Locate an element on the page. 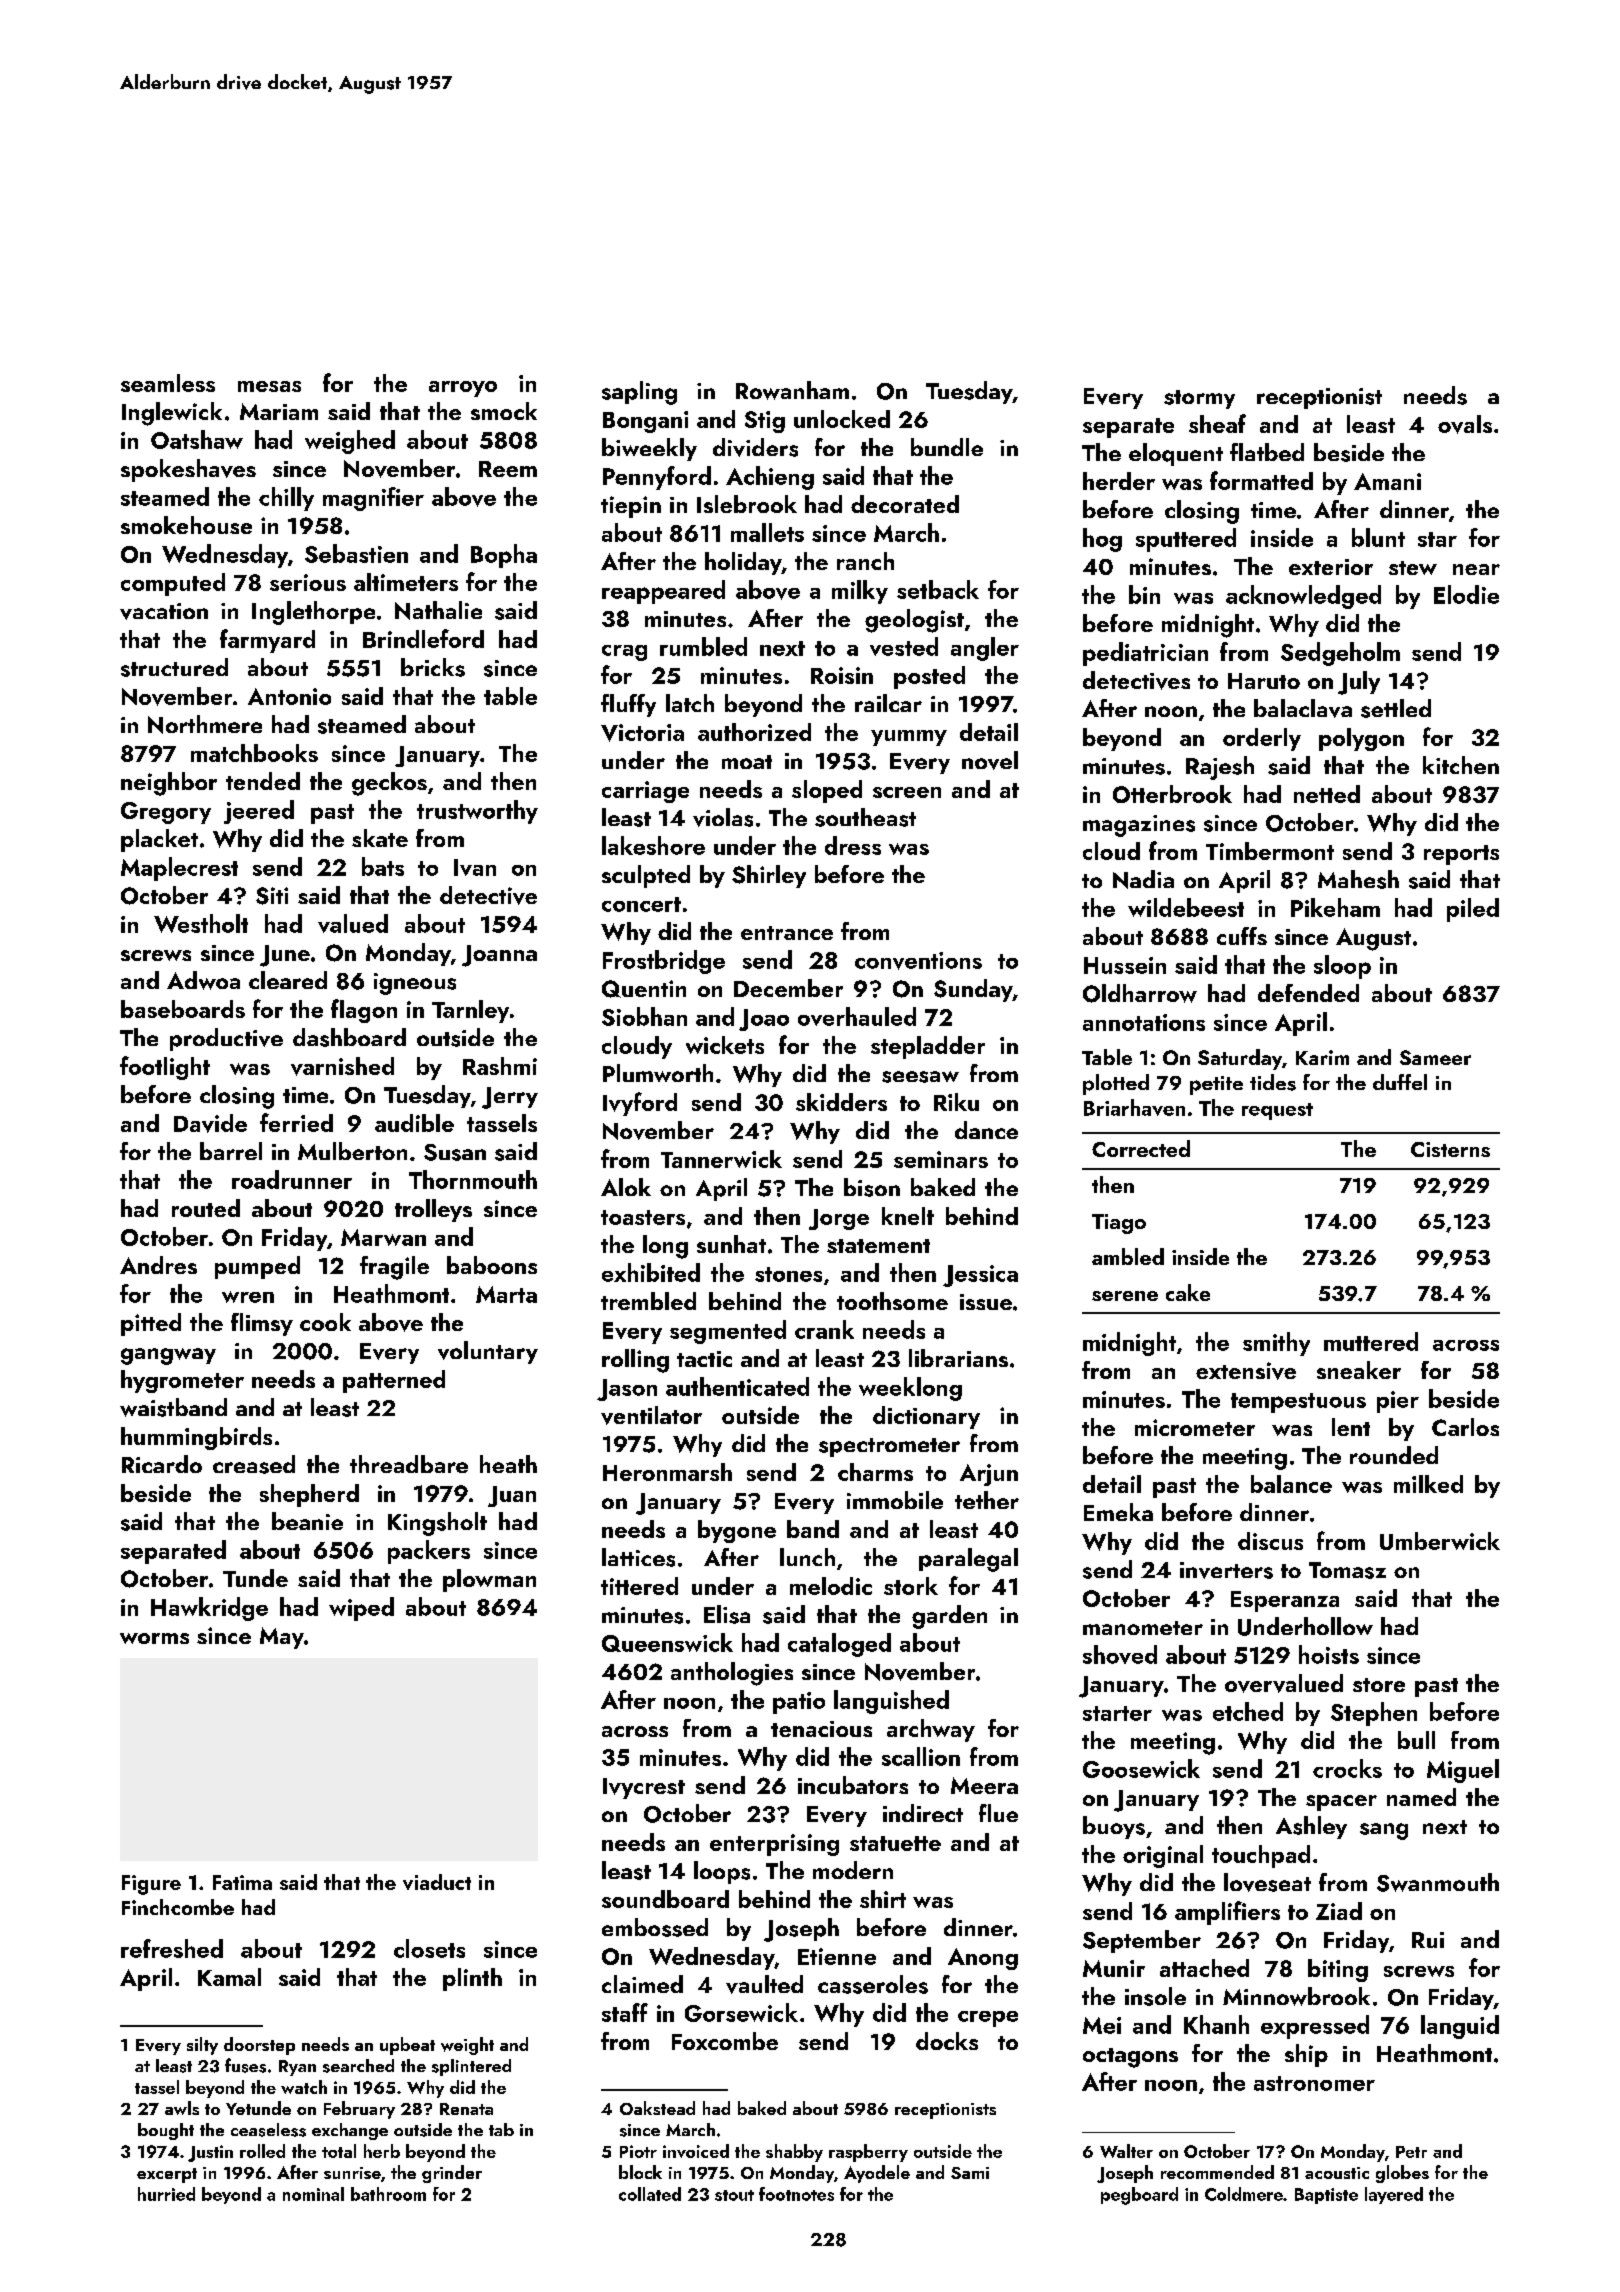 The width and height of the image is (1620, 2292). toothsome is located at coordinates (892, 1301).
